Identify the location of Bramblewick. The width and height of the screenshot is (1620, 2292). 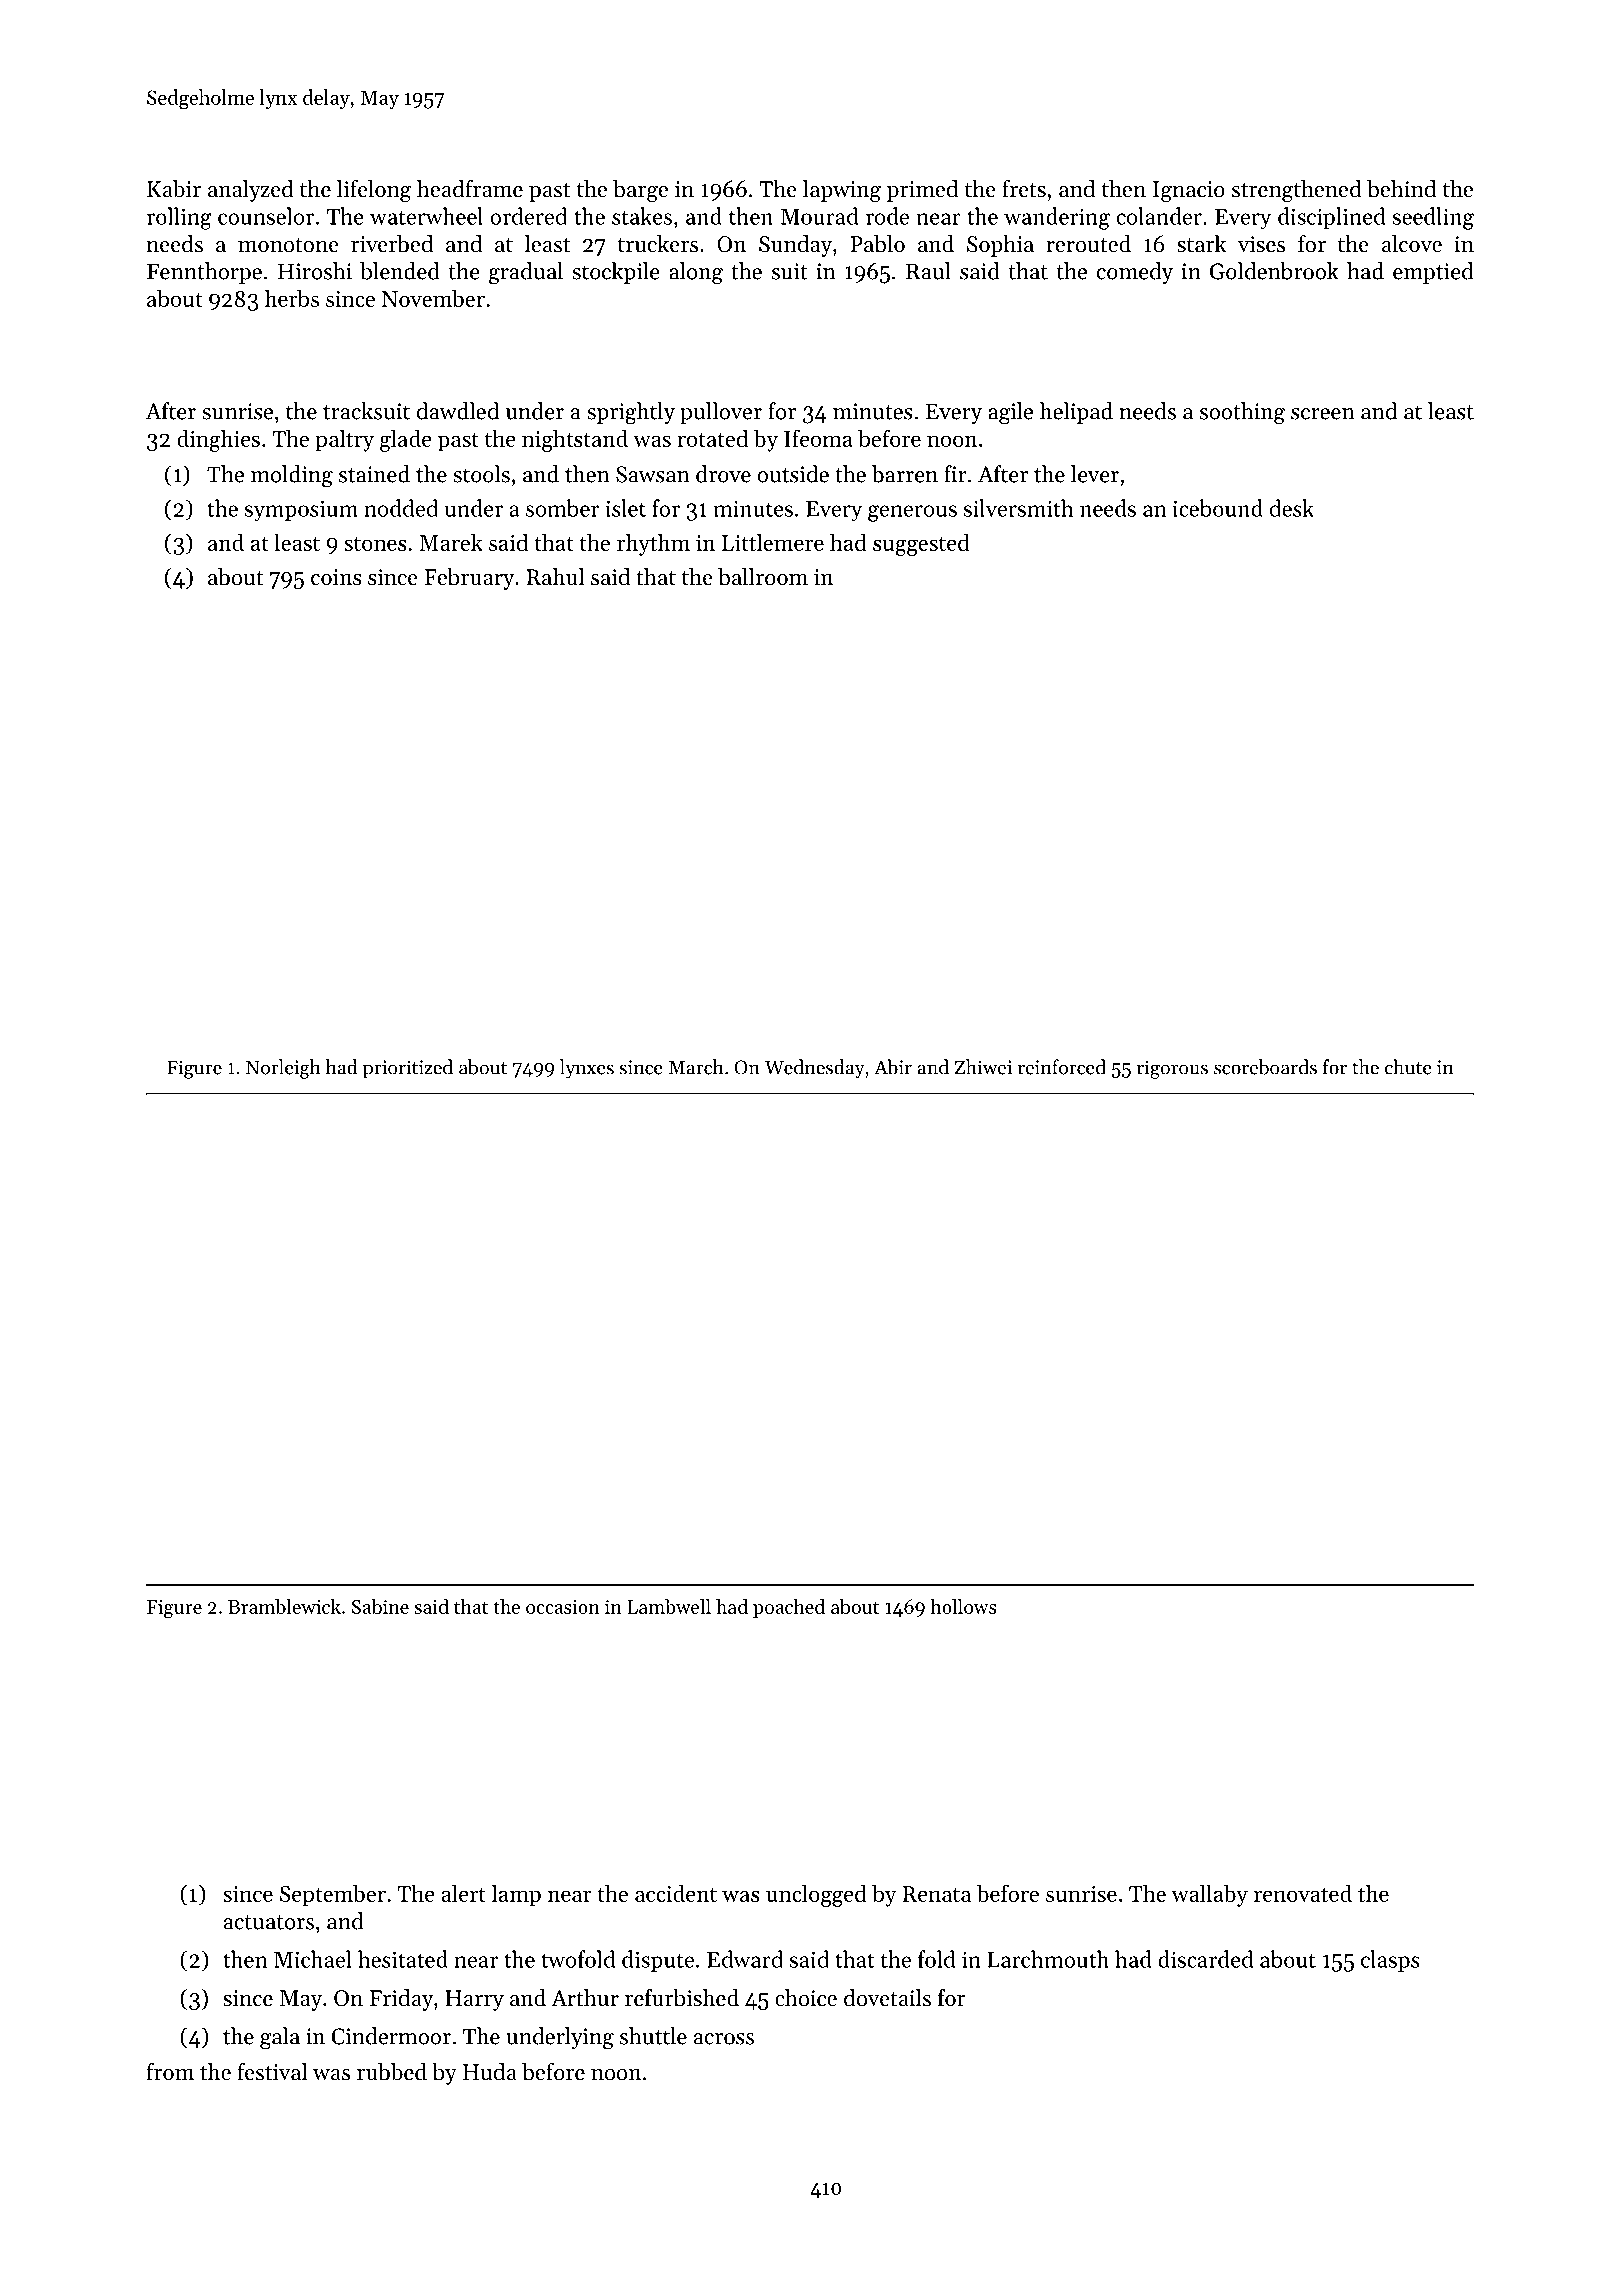
(284, 1606).
